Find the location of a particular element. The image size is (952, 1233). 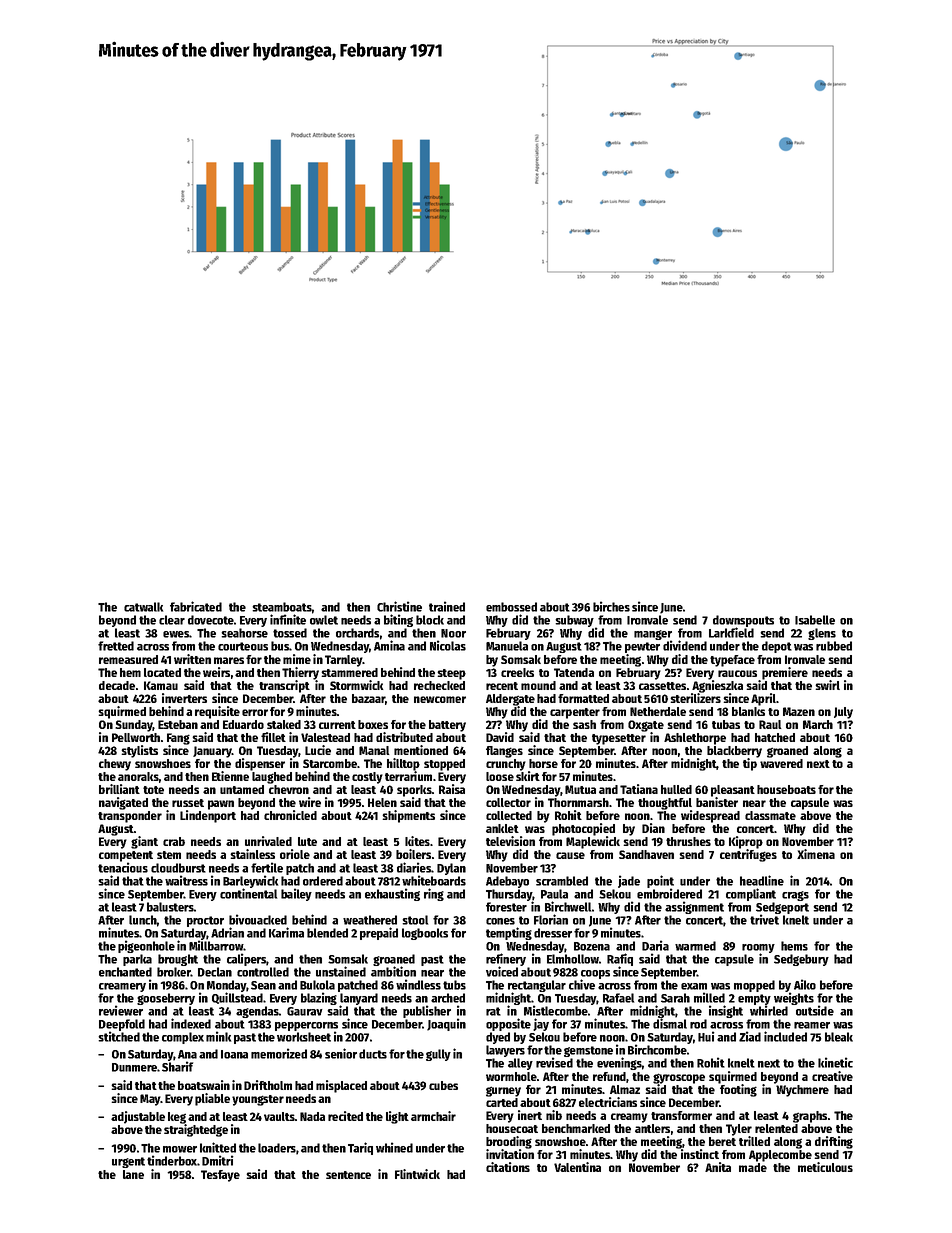

sterilizers is located at coordinates (695, 698).
